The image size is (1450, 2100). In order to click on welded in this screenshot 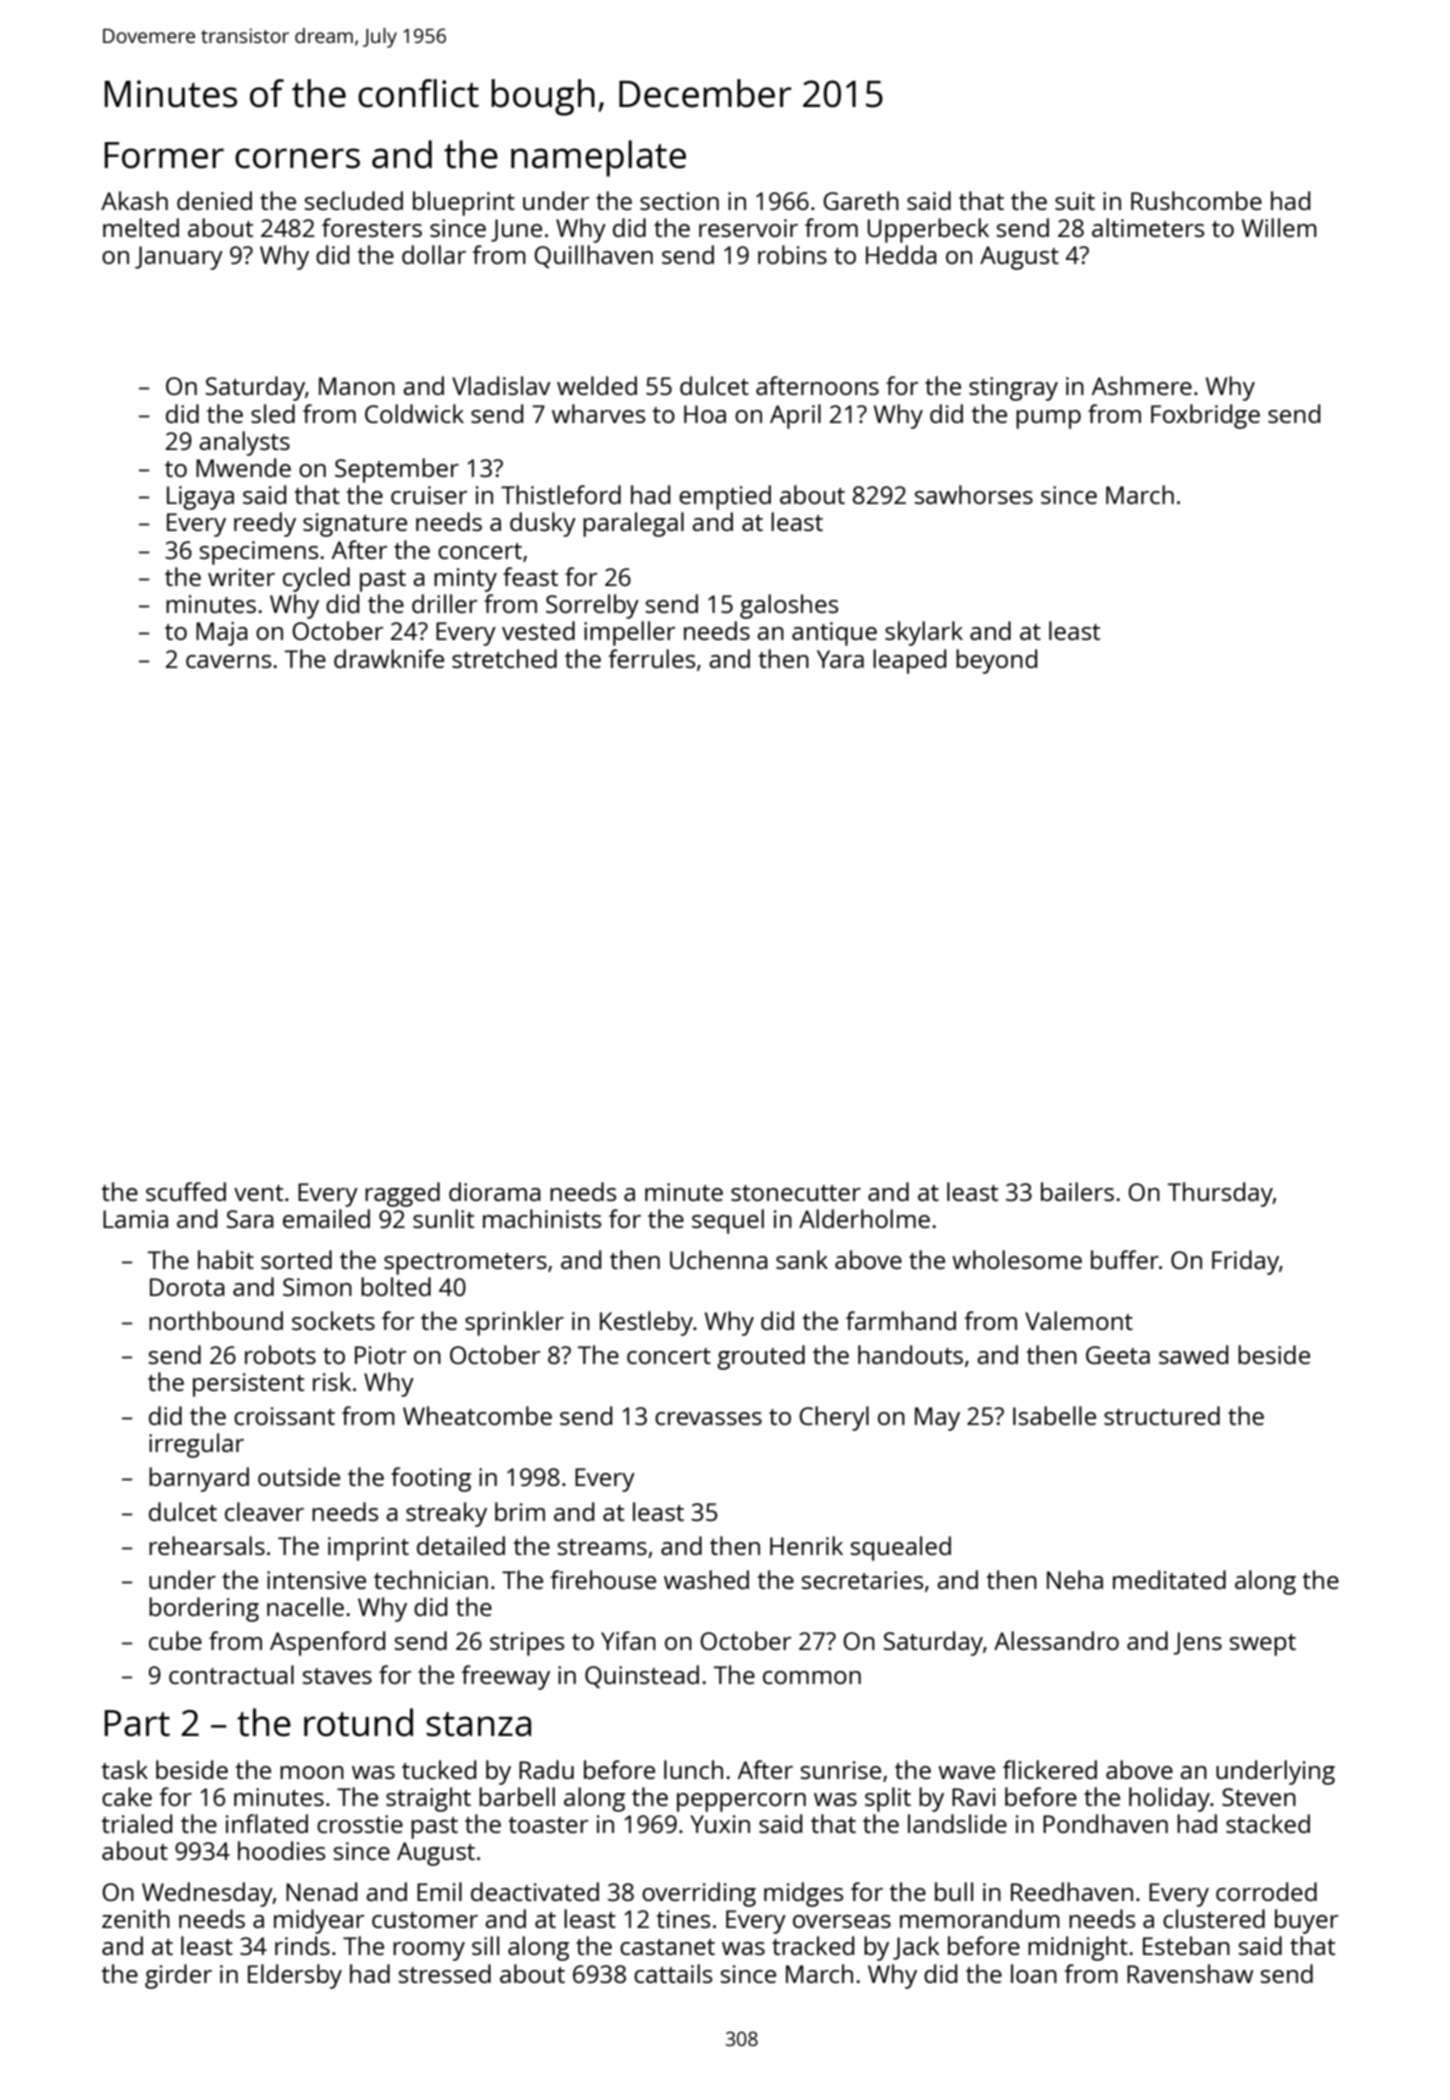, I will do `click(597, 385)`.
